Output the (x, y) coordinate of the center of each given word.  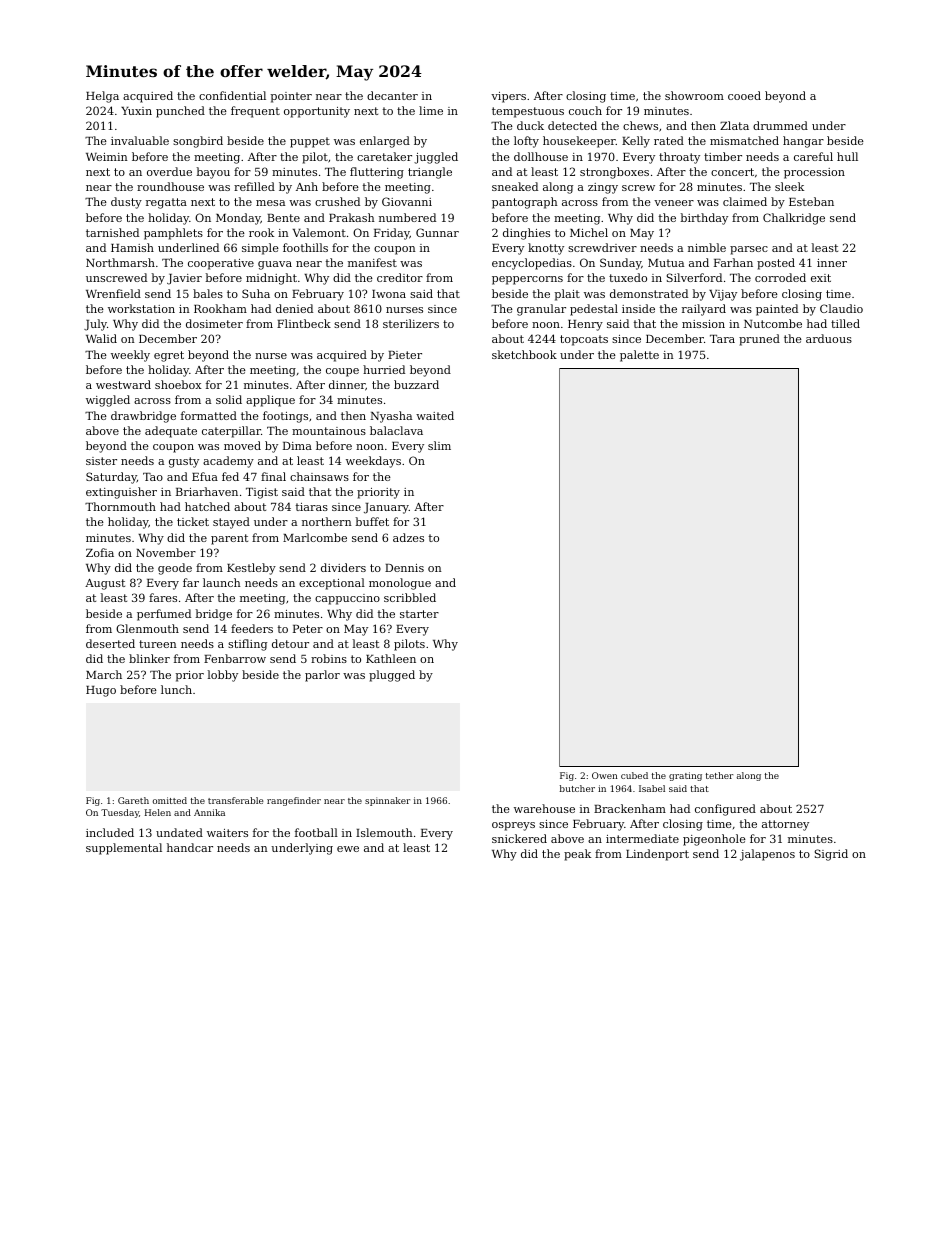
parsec (749, 250)
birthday (704, 219)
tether (719, 775)
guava (275, 265)
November (166, 552)
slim (439, 445)
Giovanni (407, 201)
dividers (343, 567)
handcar (190, 847)
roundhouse (170, 186)
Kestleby (251, 569)
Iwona (389, 294)
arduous (829, 338)
